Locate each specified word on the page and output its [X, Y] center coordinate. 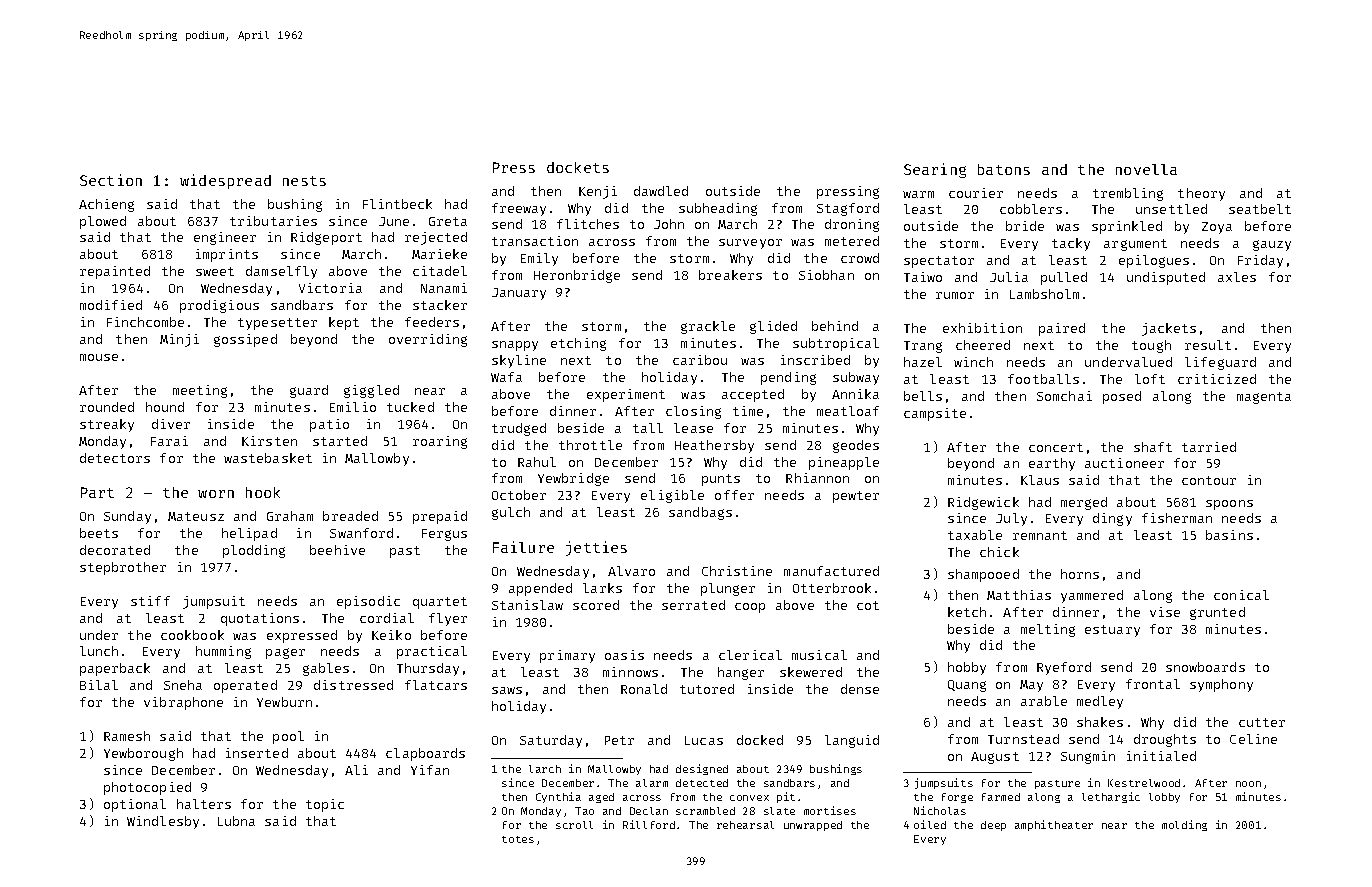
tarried [1209, 447]
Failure [523, 547]
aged [601, 798]
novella [1146, 169]
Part [97, 492]
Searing [935, 170]
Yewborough [143, 754]
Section [111, 180]
